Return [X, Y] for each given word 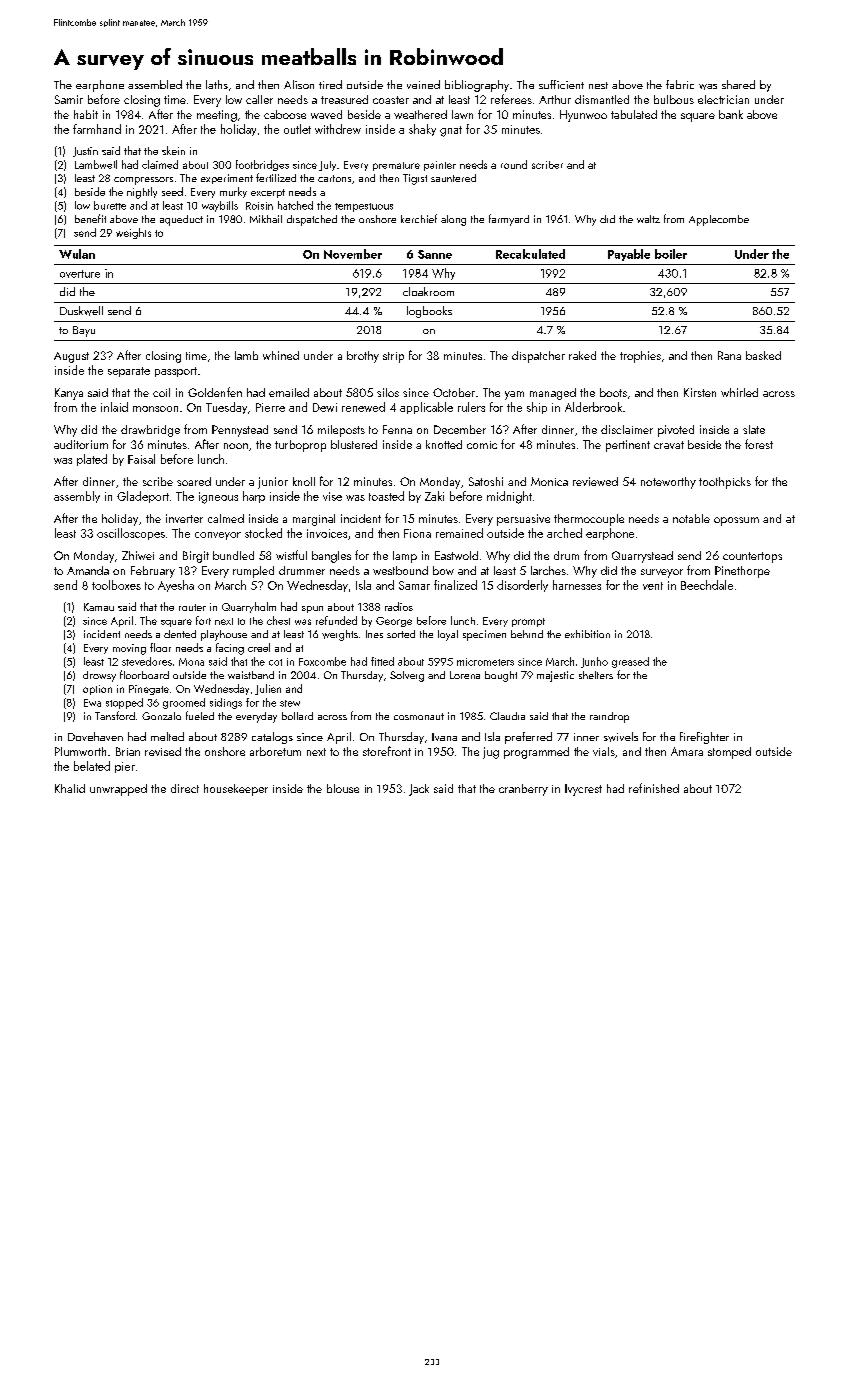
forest [759, 444]
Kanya [69, 394]
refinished [654, 788]
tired [330, 84]
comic [482, 445]
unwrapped [118, 790]
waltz [648, 219]
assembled [155, 84]
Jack [419, 790]
